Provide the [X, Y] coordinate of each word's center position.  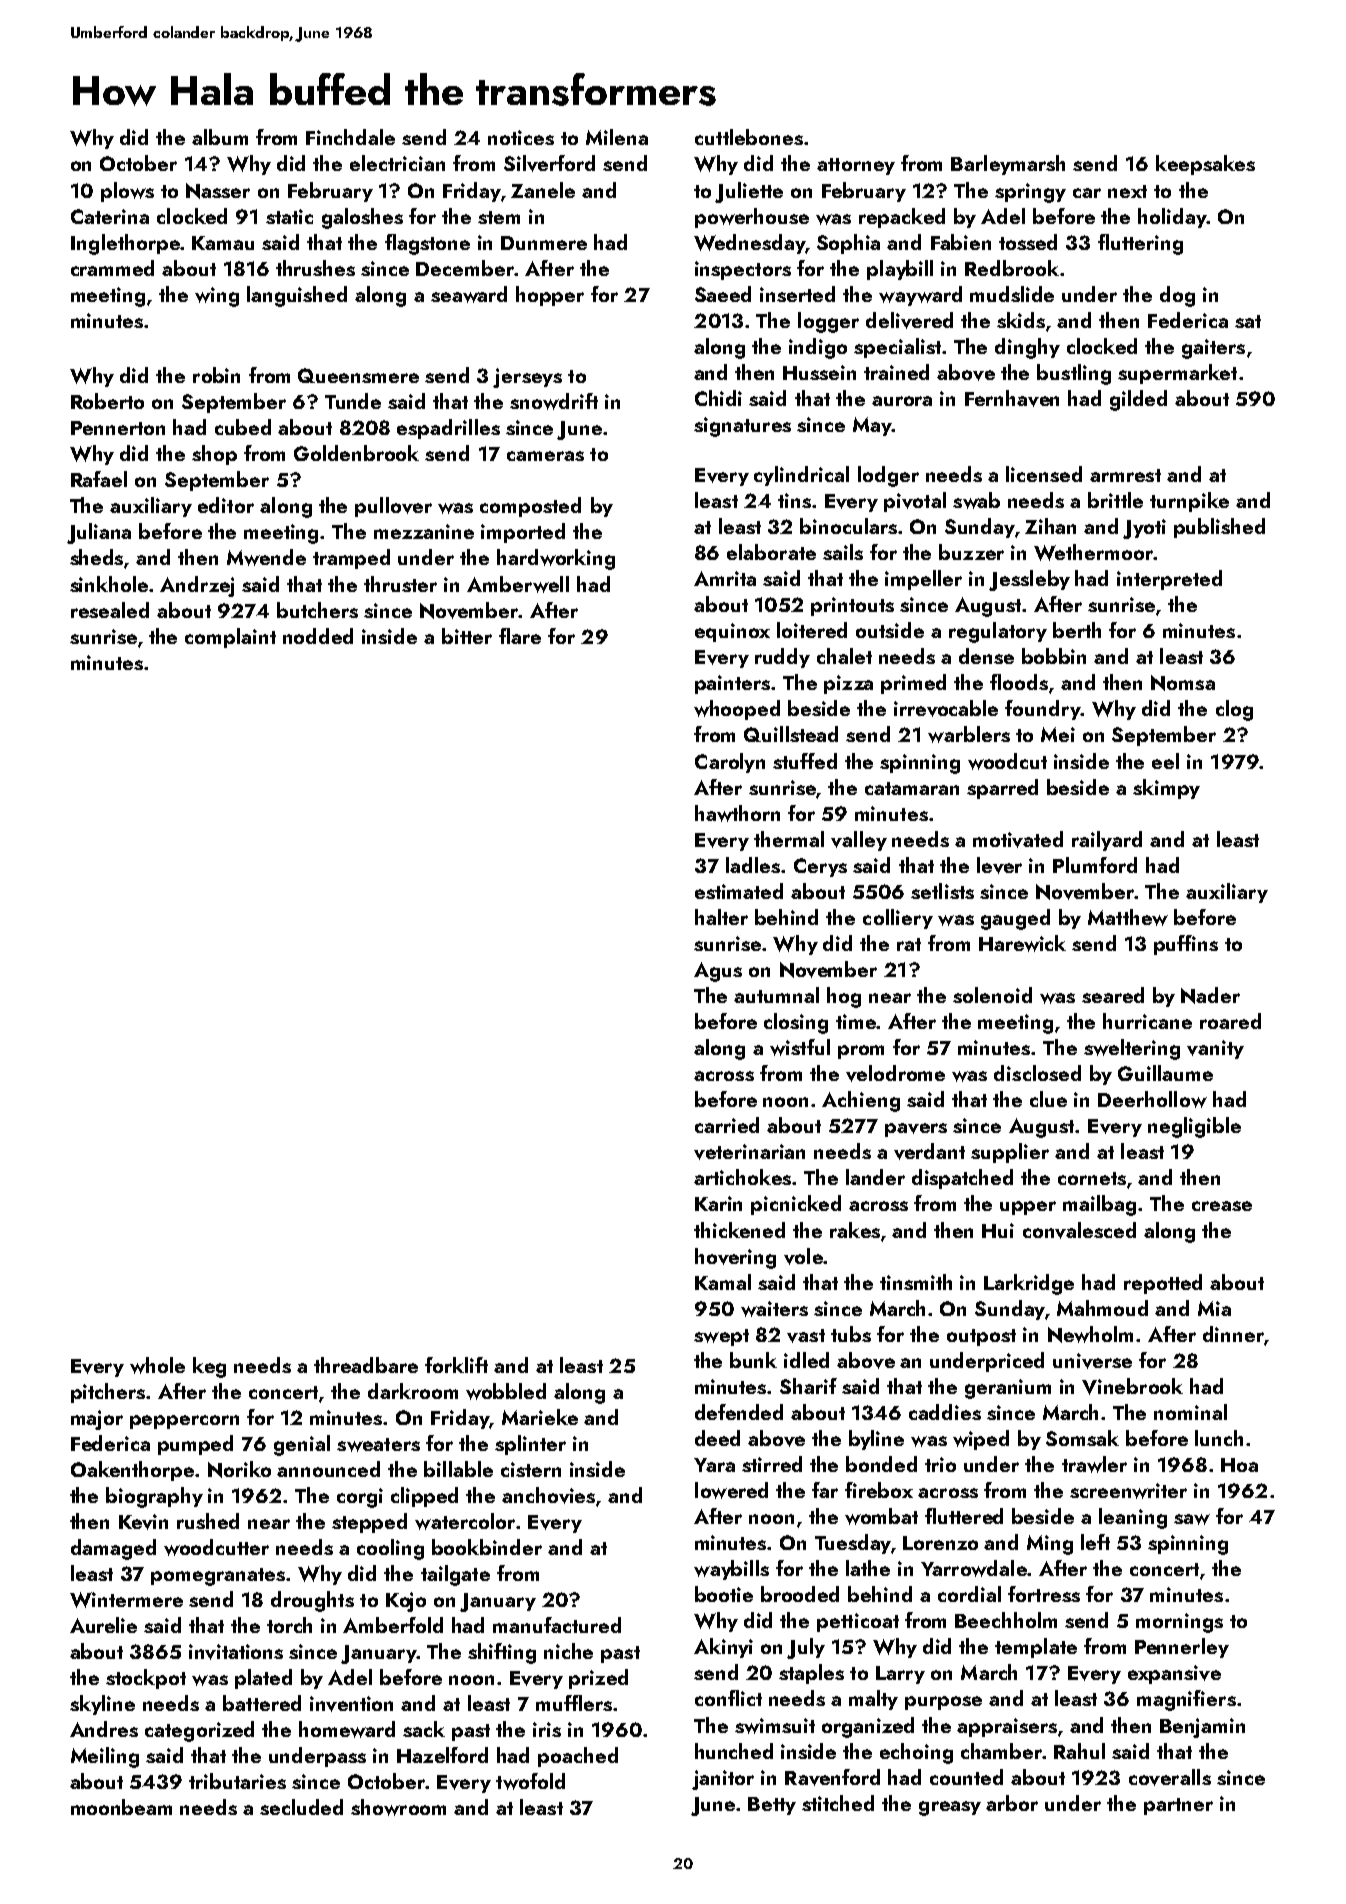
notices [521, 137]
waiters [774, 1309]
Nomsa [1183, 683]
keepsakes [1205, 165]
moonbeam [121, 1807]
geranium [1008, 1389]
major [97, 1420]
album [220, 137]
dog [1177, 296]
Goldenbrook [356, 453]
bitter [467, 636]
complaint [230, 638]
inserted [797, 294]
